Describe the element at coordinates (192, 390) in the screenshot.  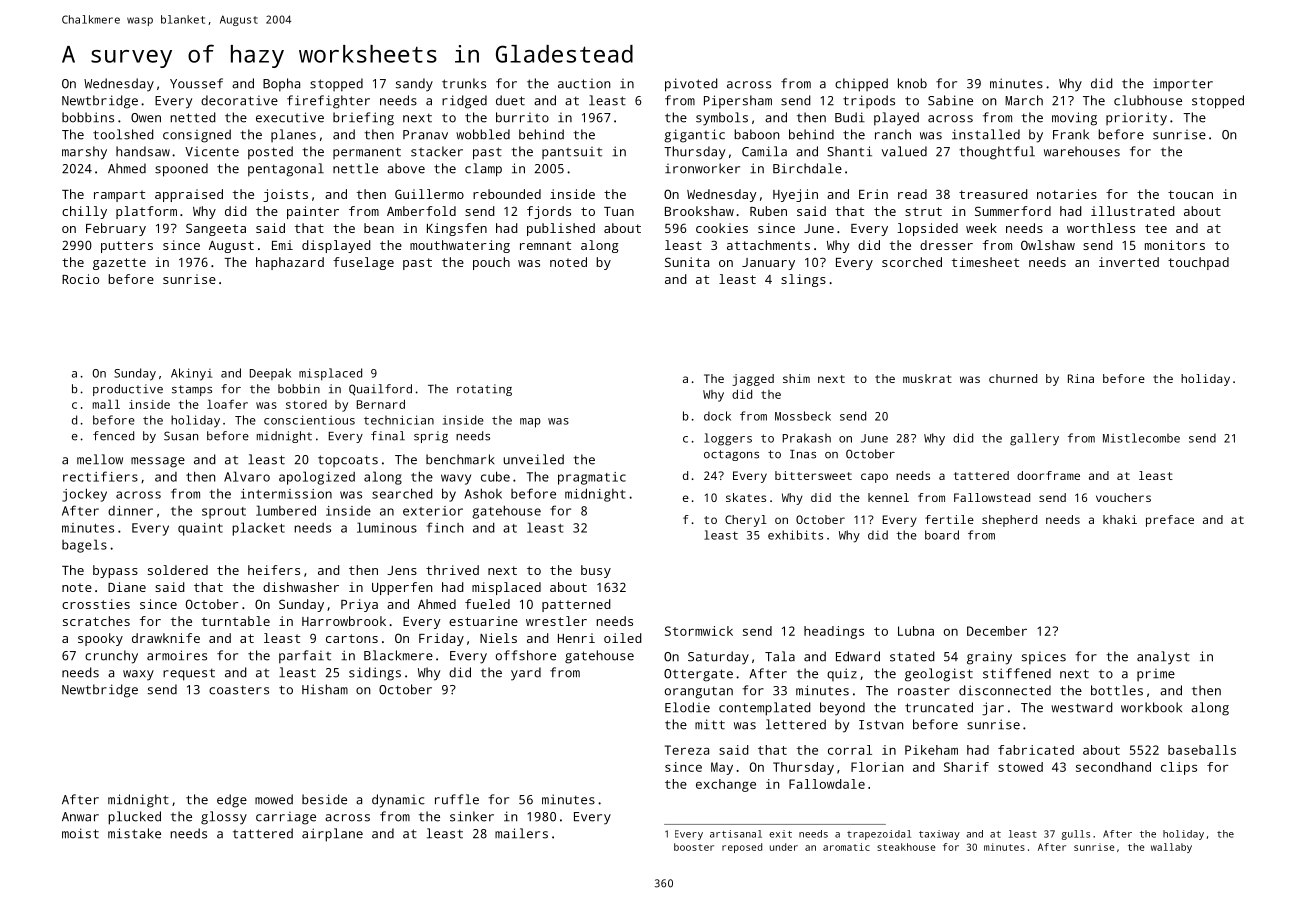
I see `stamps` at that location.
